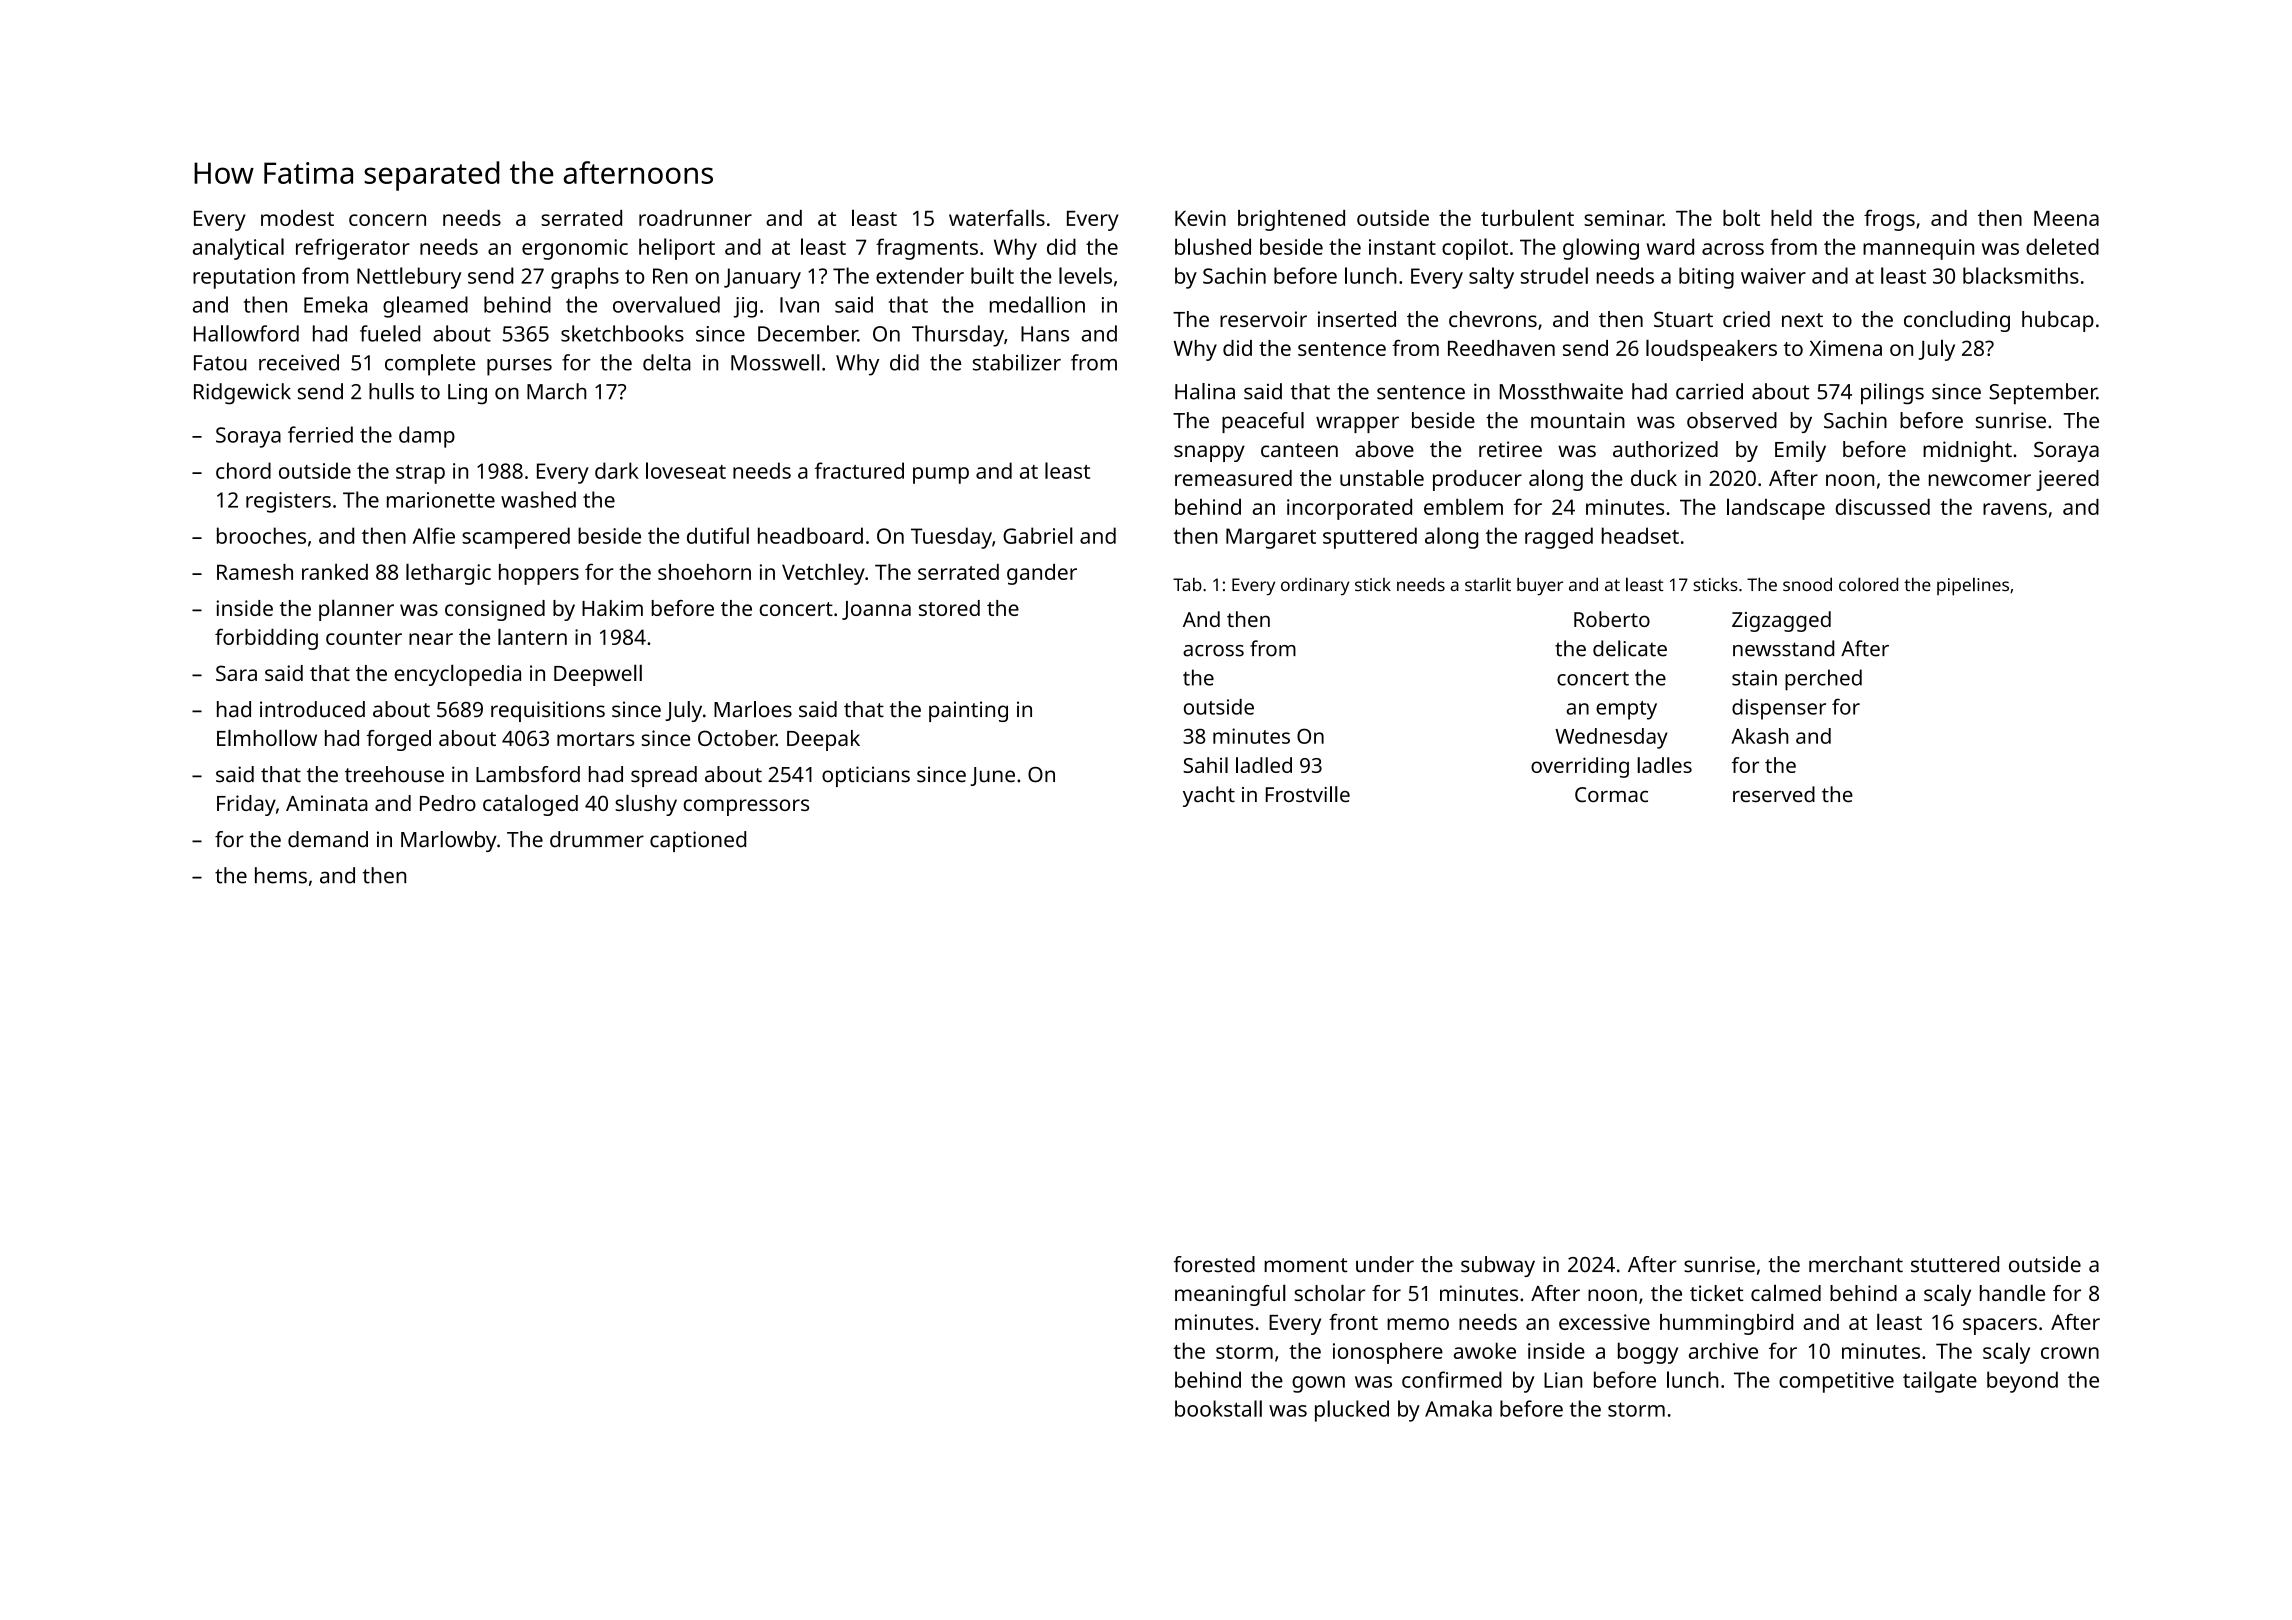  Describe the element at coordinates (1711, 350) in the document. I see `loudspeakers` at that location.
